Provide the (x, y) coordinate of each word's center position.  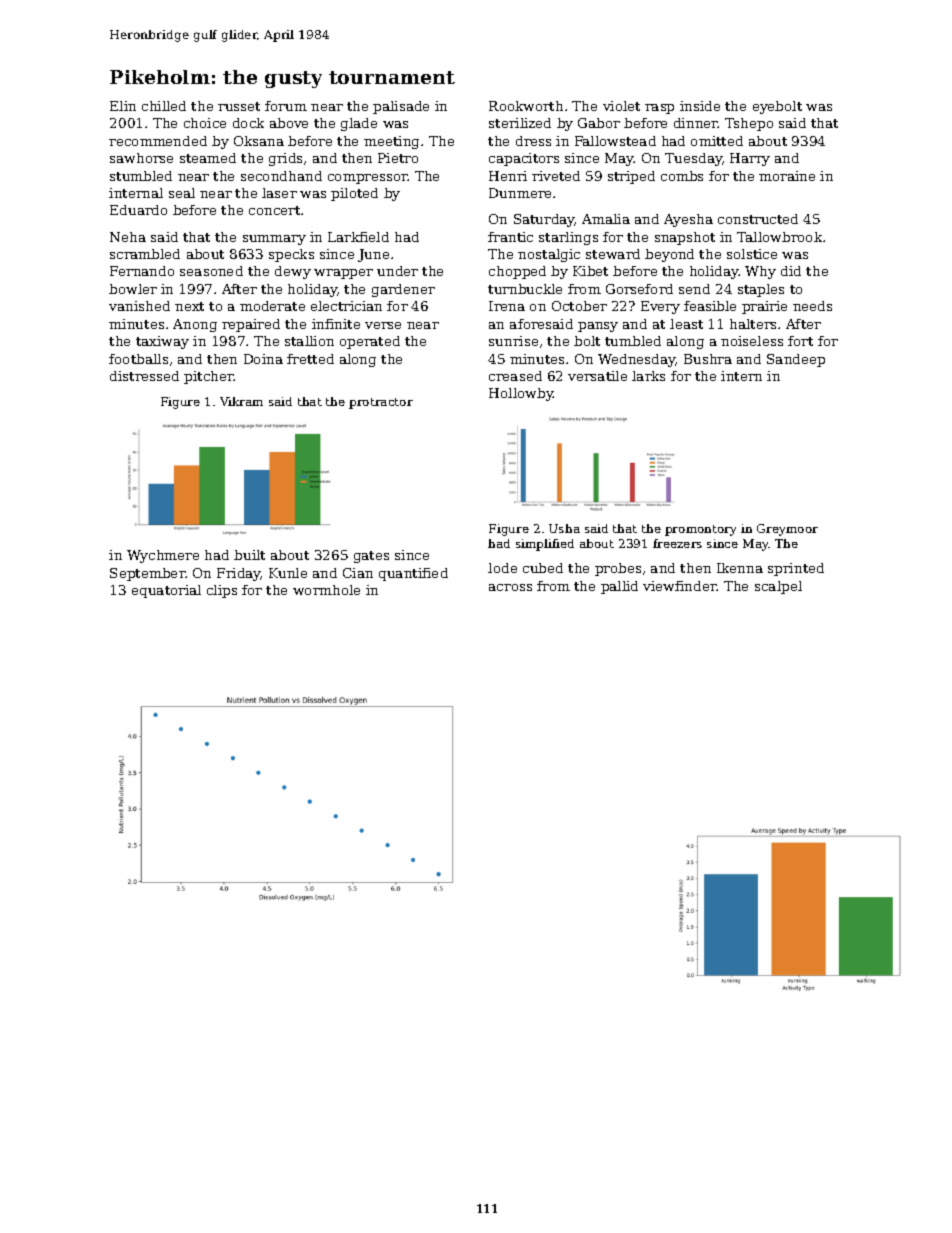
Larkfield (358, 237)
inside (700, 106)
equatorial (166, 591)
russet (239, 106)
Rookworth (526, 106)
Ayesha (688, 220)
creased (515, 376)
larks (648, 376)
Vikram (241, 401)
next (189, 306)
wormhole (326, 590)
